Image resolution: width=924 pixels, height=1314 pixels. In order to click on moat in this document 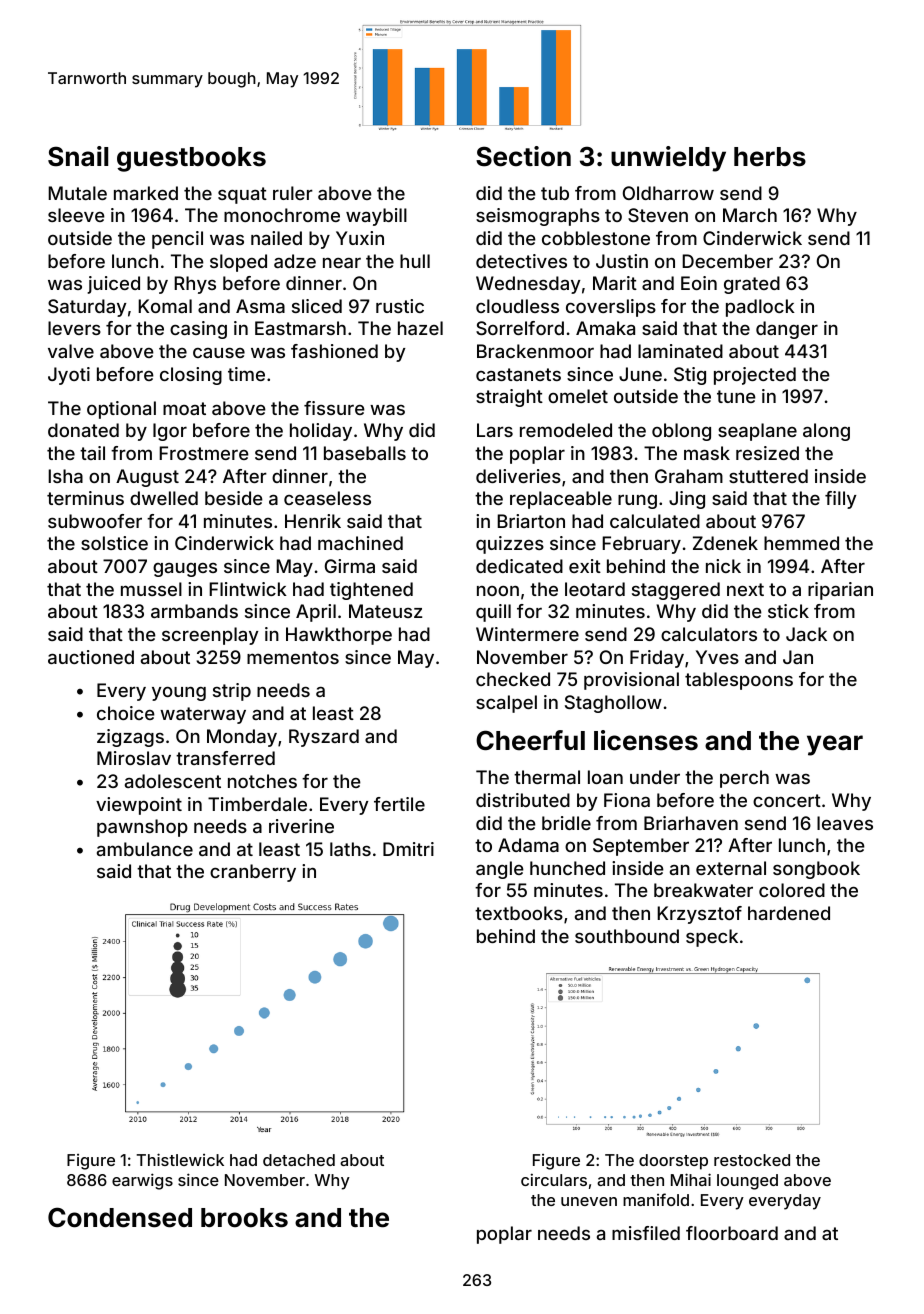, I will do `click(184, 408)`.
